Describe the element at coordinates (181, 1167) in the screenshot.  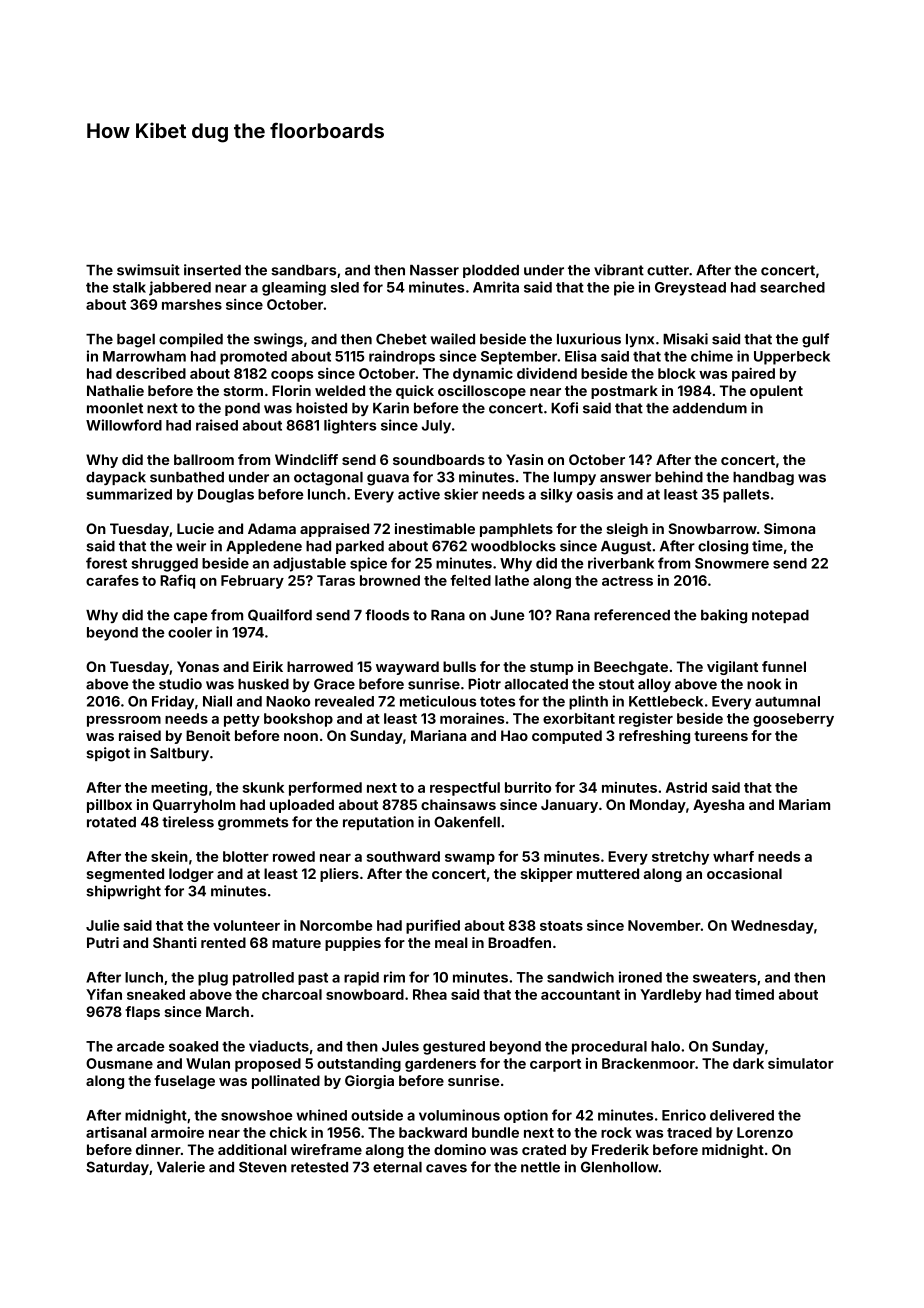
I see `Valerie` at that location.
